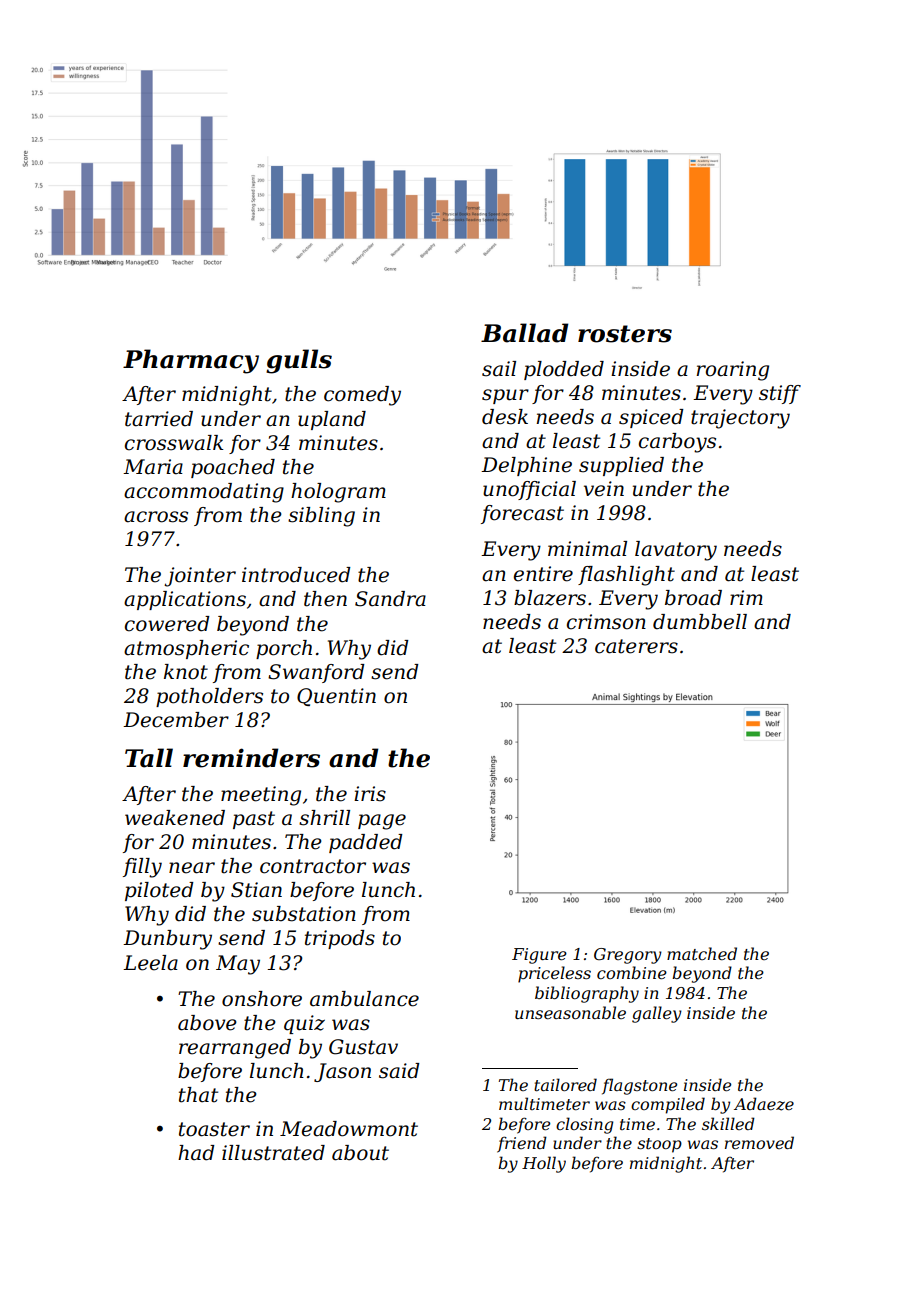 The image size is (924, 1314). I want to click on gulls, so click(299, 361).
